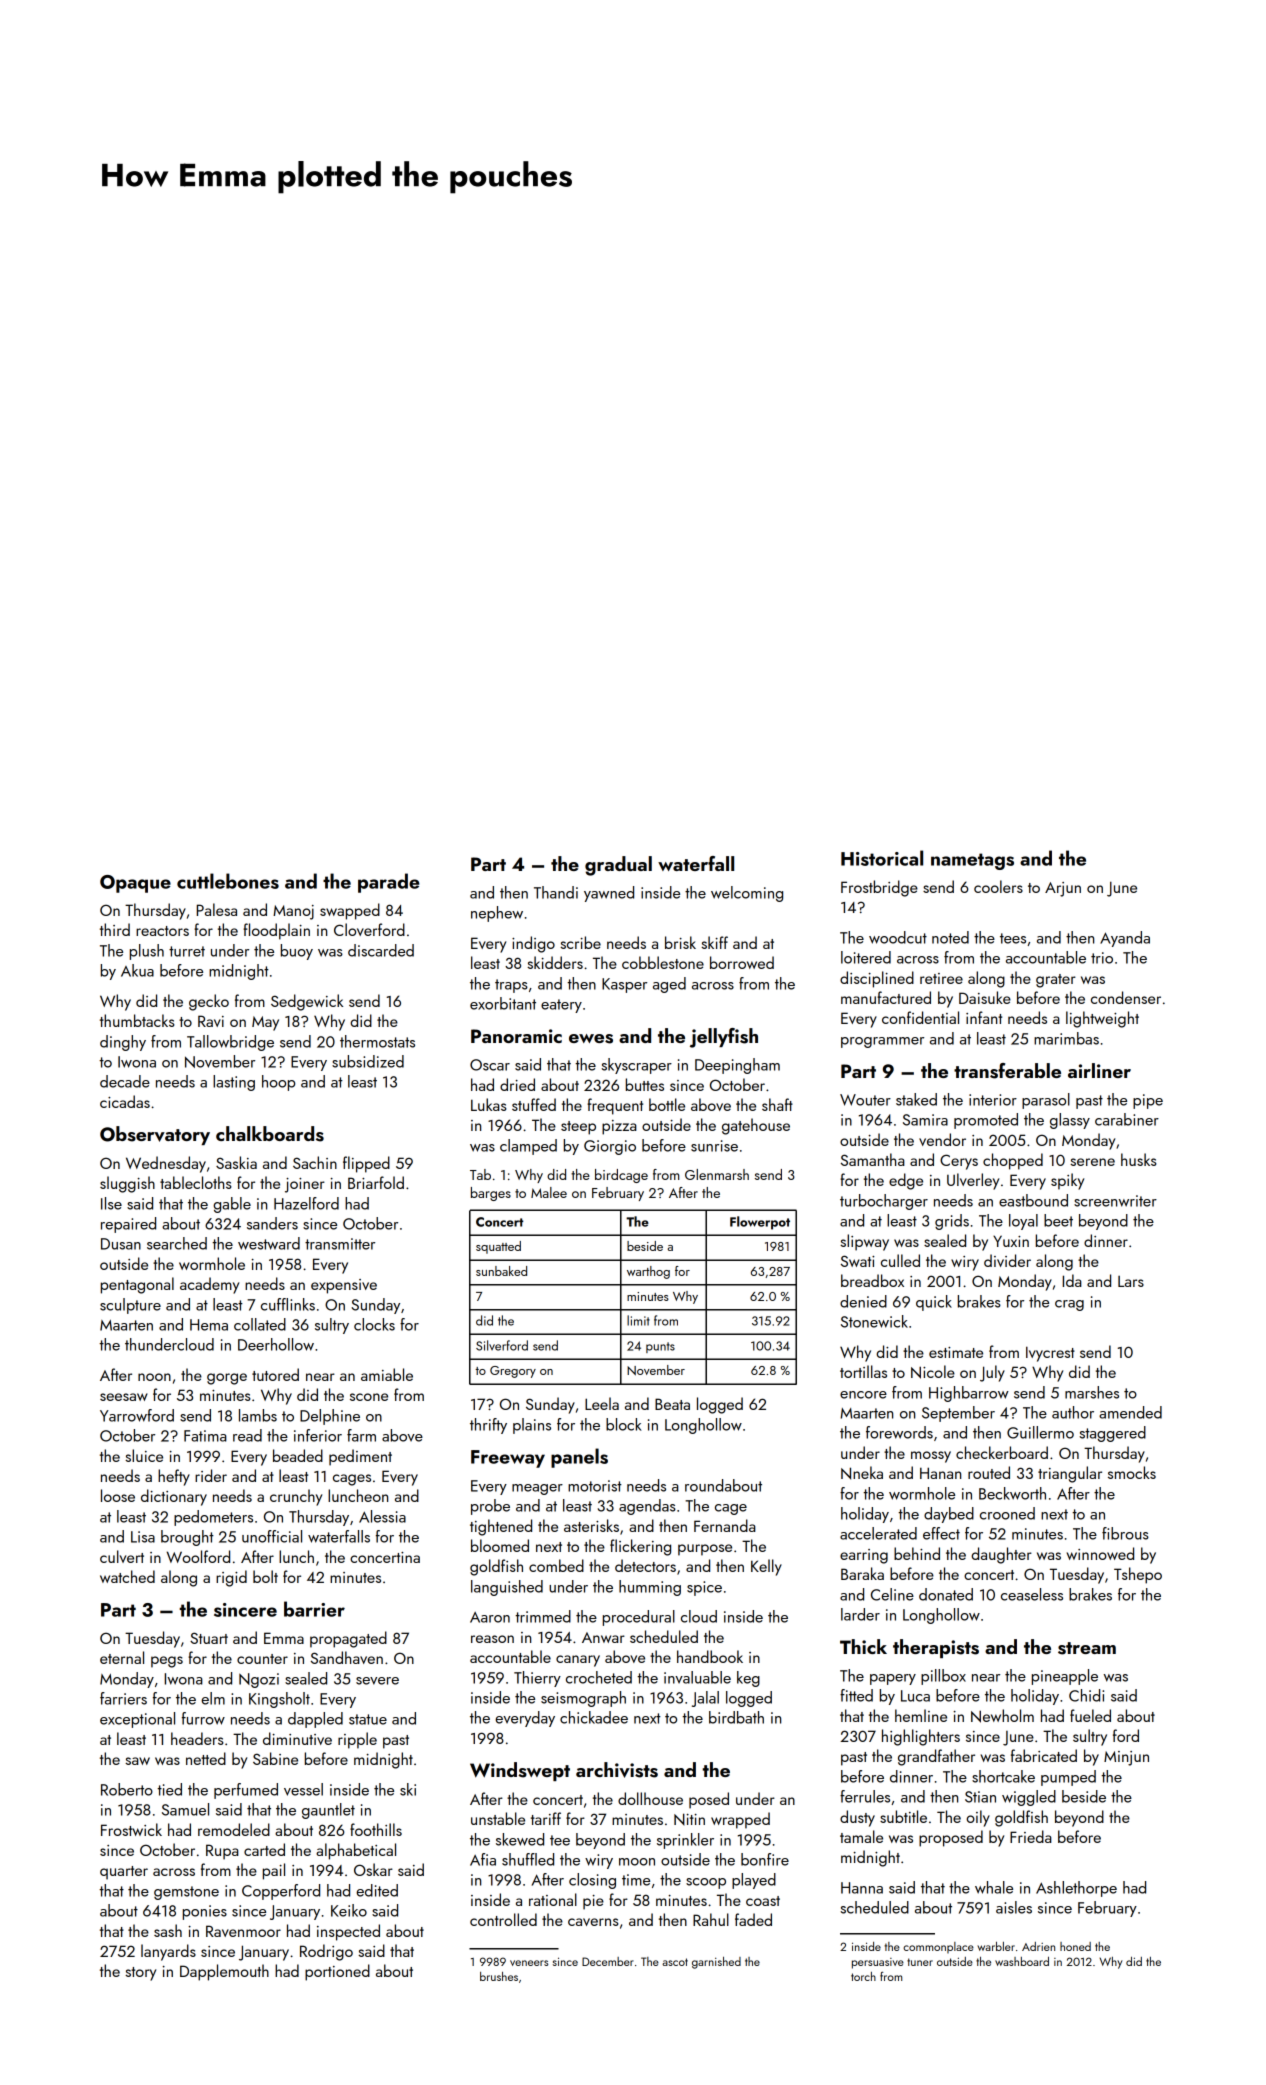  Describe the element at coordinates (344, 1286) in the image. I see `expensive` at that location.
